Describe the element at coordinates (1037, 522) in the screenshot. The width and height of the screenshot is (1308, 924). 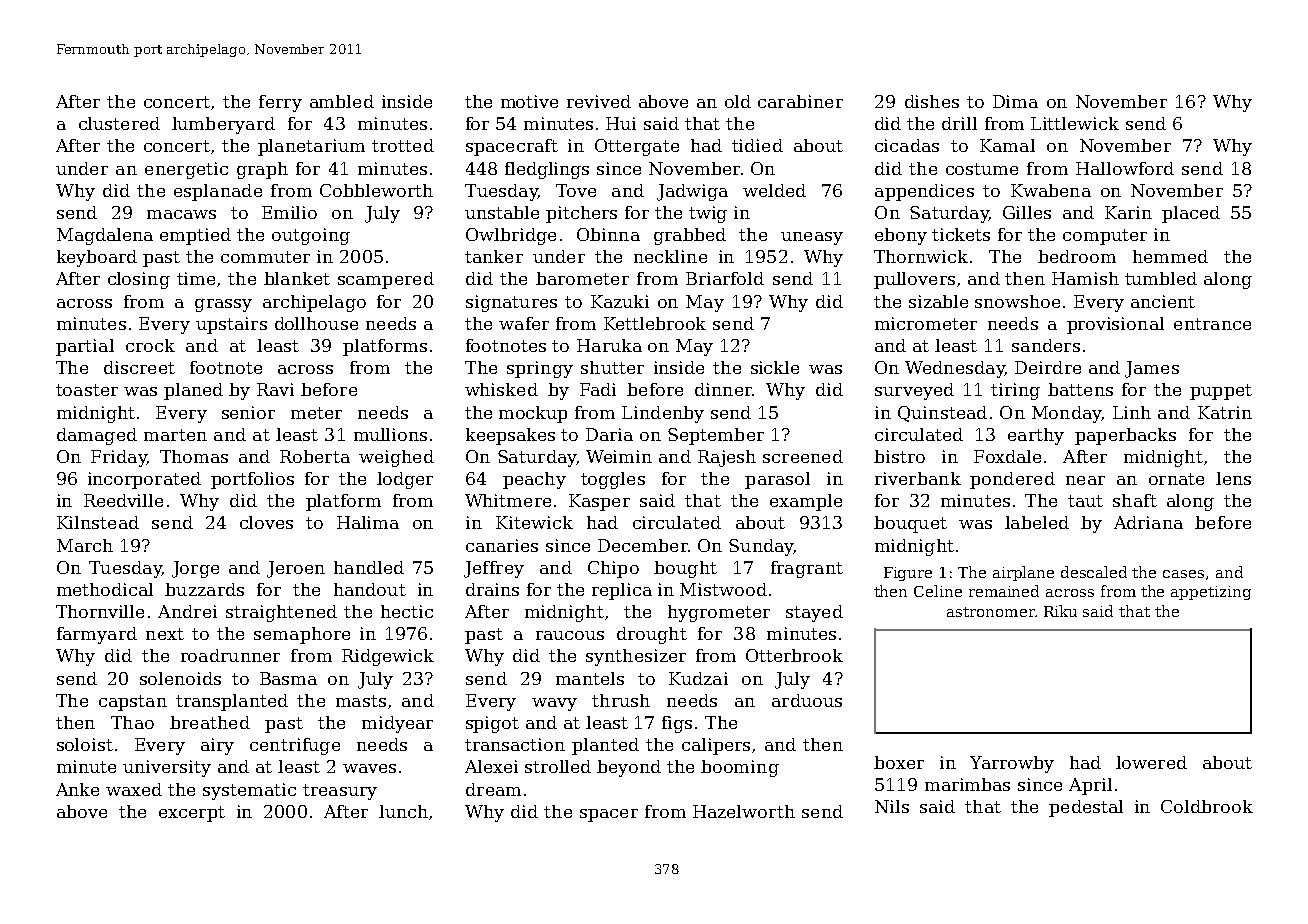
I see `labeled` at that location.
